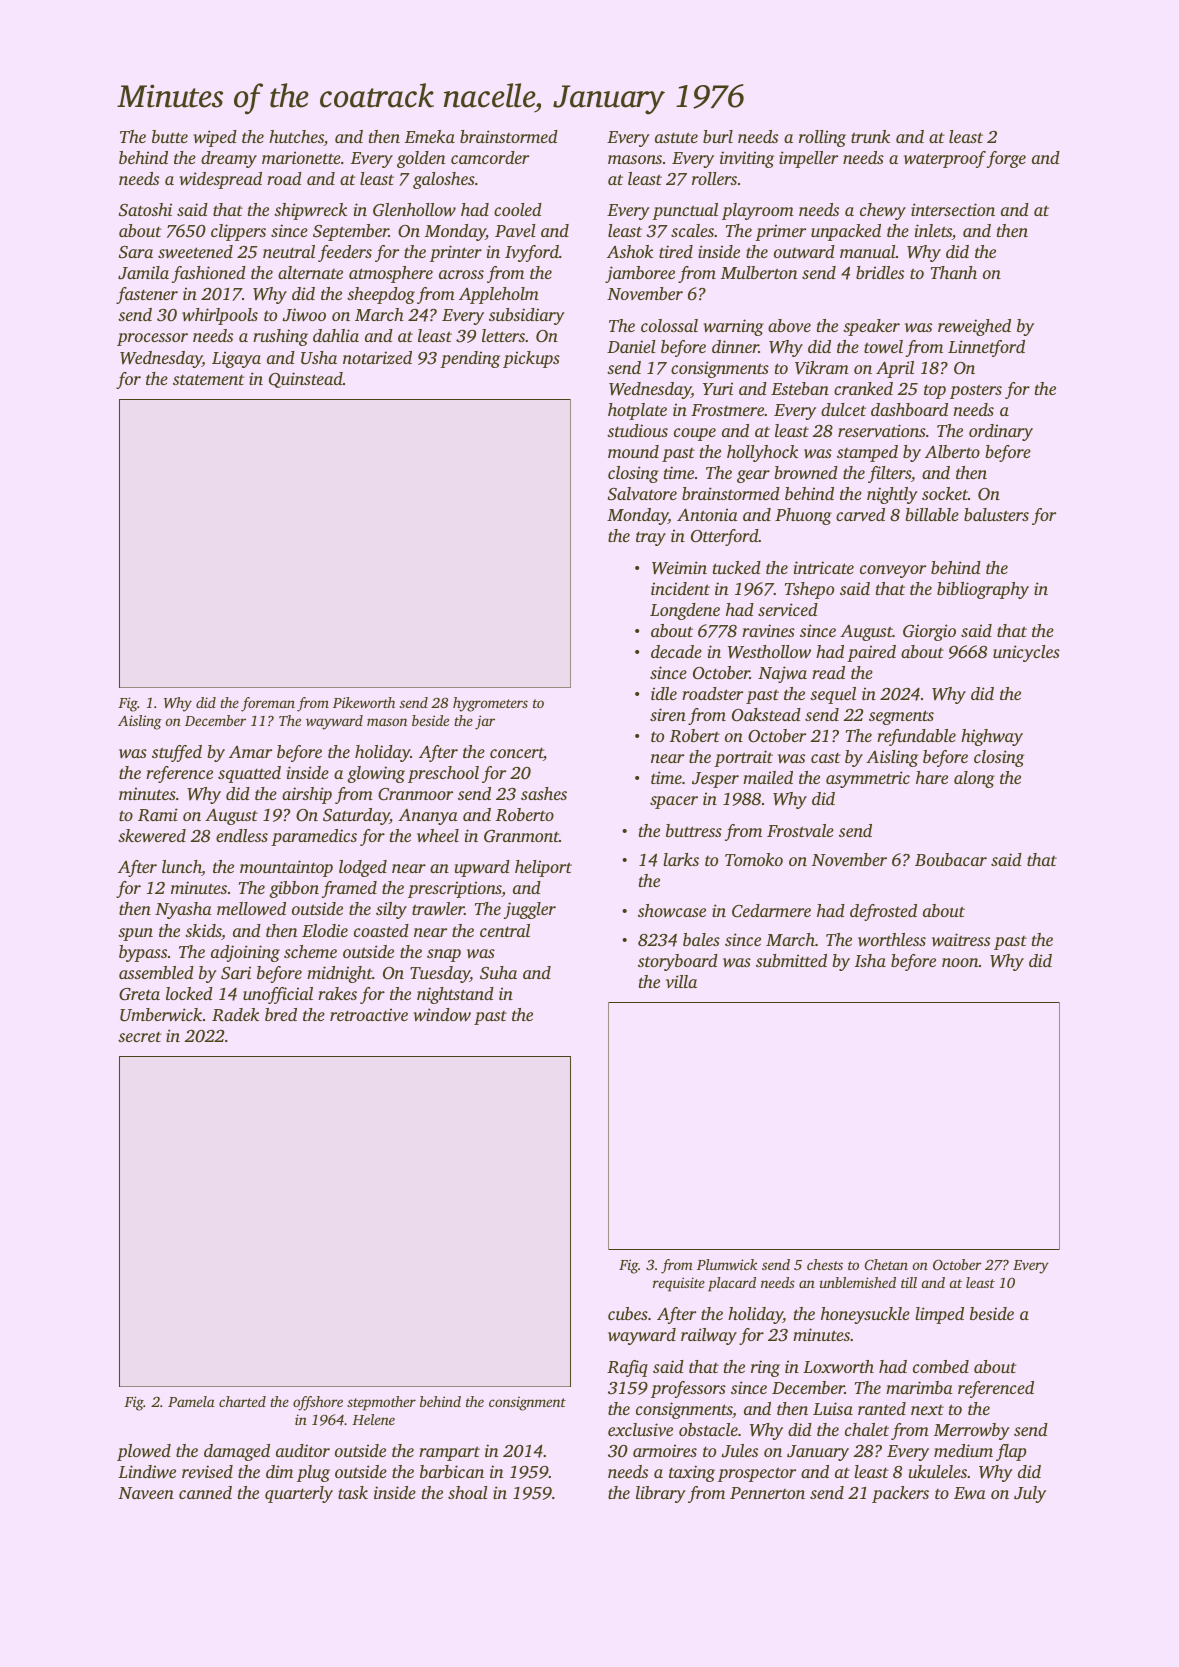 Image resolution: width=1179 pixels, height=1667 pixels. I want to click on trunk, so click(870, 136).
